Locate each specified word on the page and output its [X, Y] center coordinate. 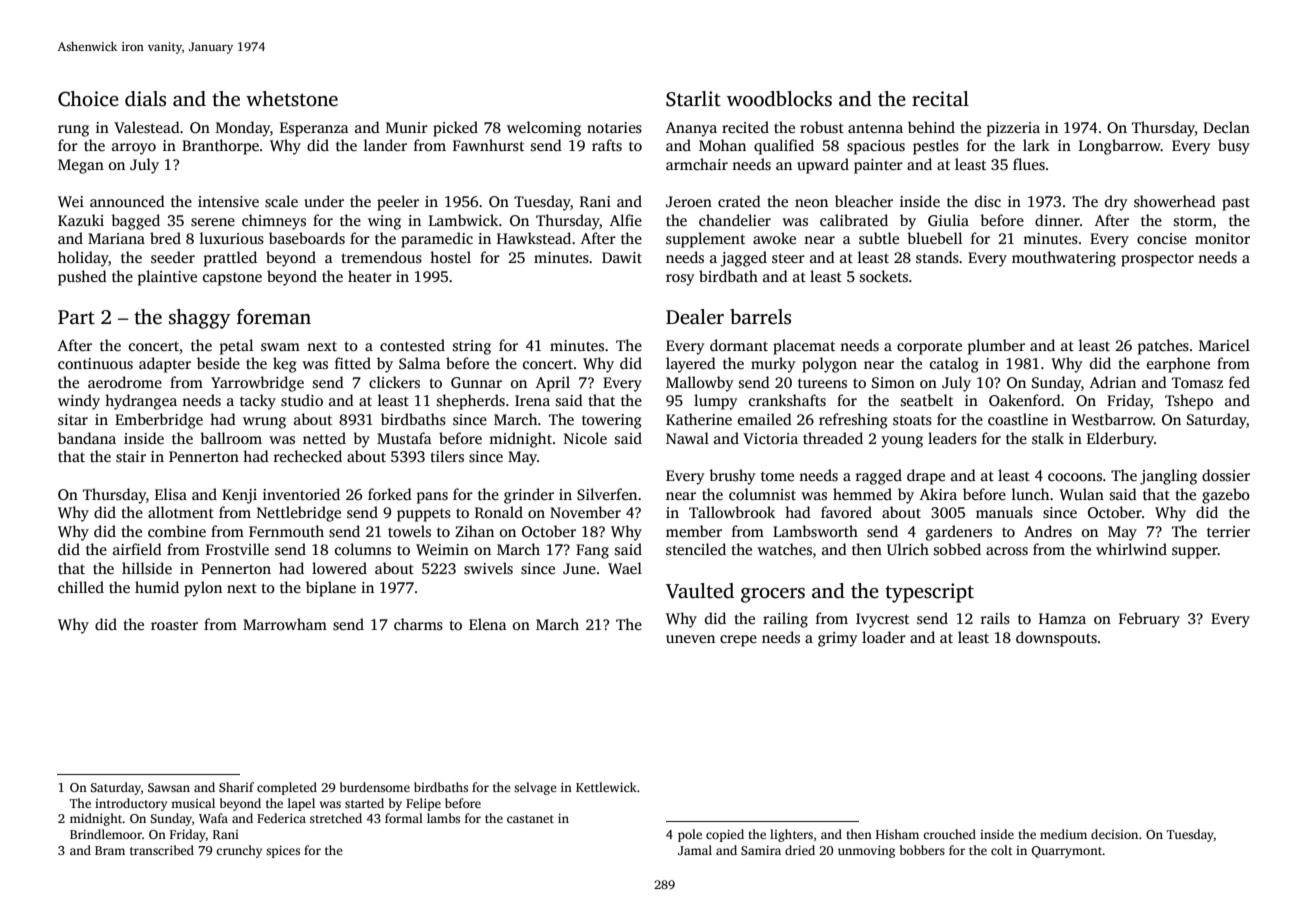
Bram [110, 850]
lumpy [715, 402]
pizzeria [1013, 129]
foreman [274, 317]
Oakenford [1025, 400]
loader [884, 637]
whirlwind [1131, 549]
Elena [488, 624]
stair [131, 457]
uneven [690, 639]
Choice [88, 99]
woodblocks [779, 99]
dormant [739, 345]
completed [287, 788]
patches [1163, 347]
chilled [81, 587]
